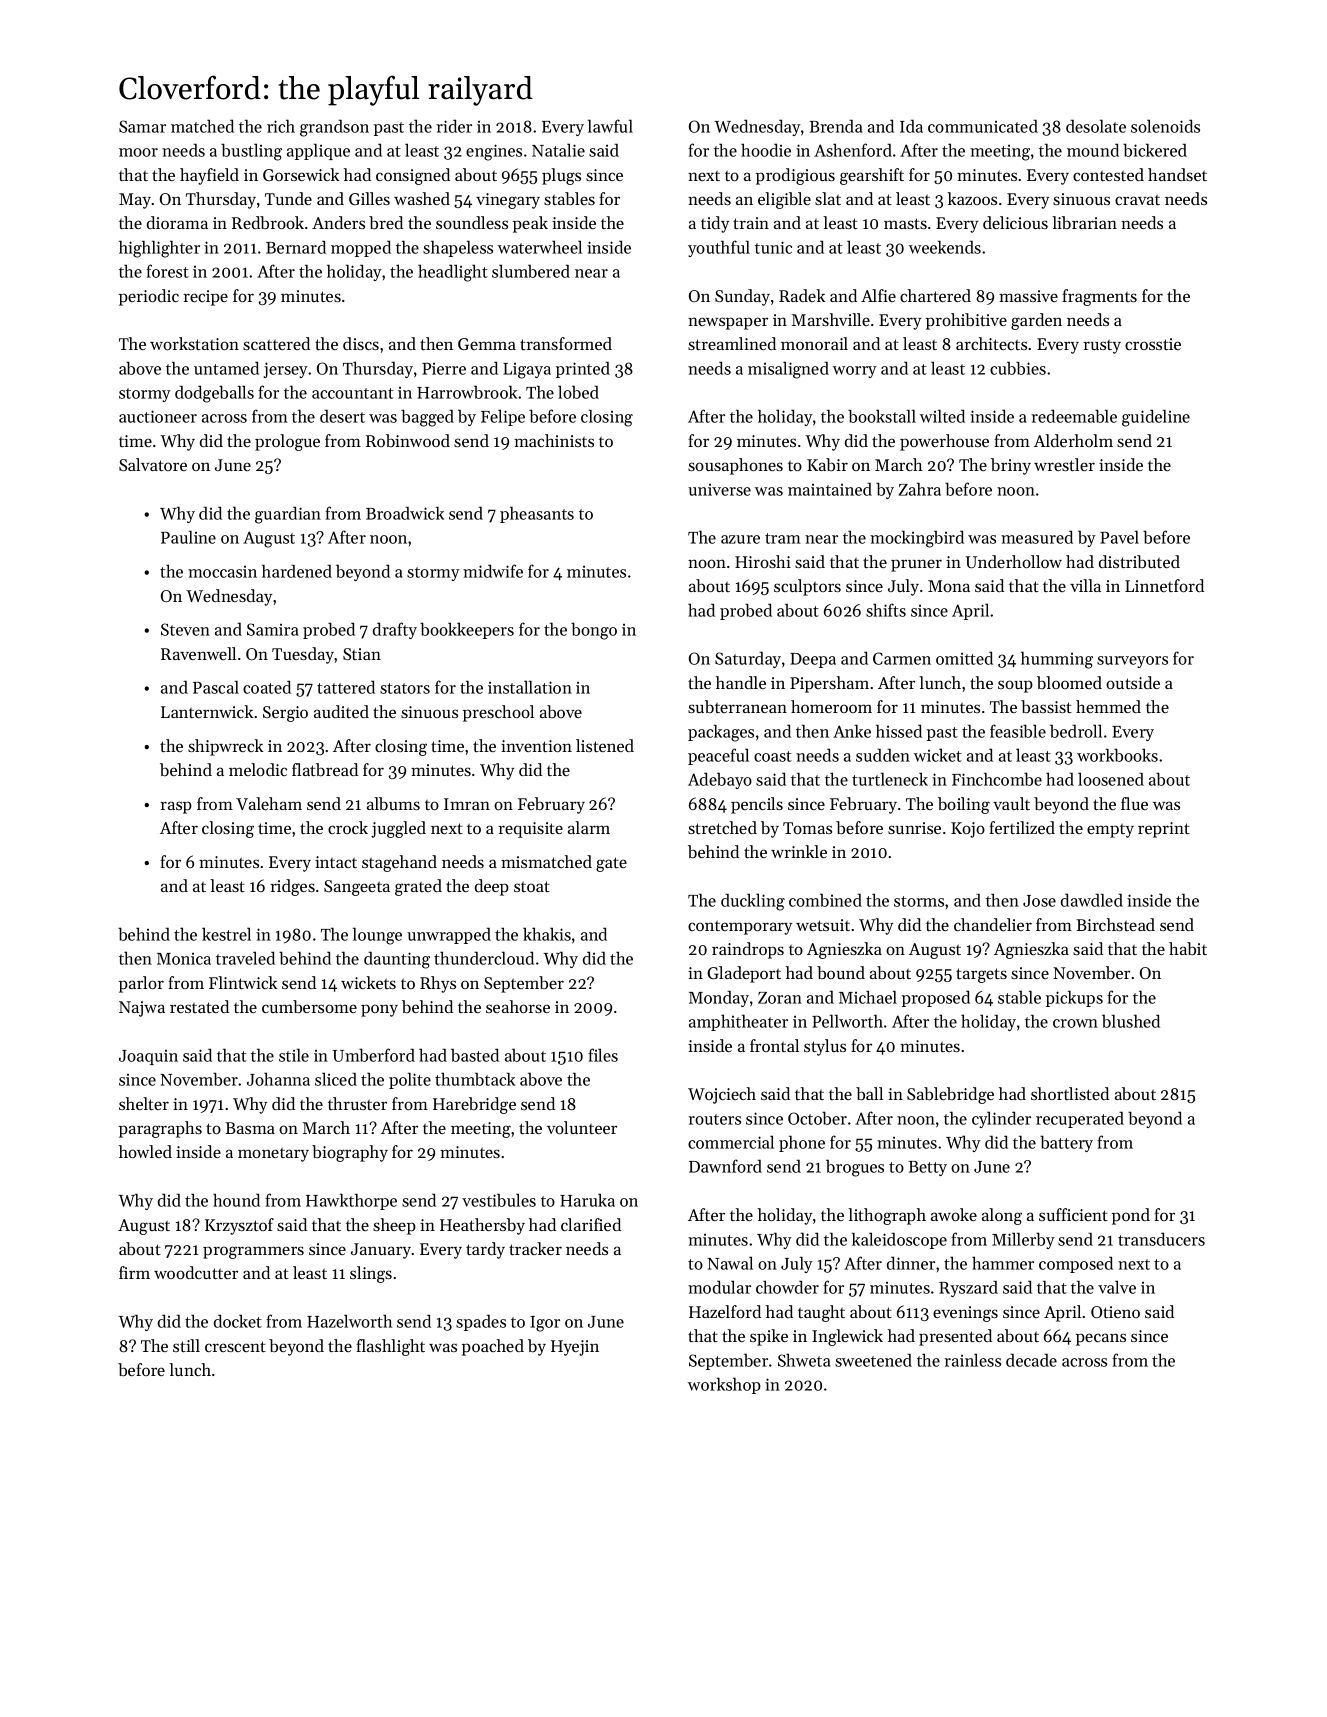  I want to click on shelter, so click(144, 1103).
